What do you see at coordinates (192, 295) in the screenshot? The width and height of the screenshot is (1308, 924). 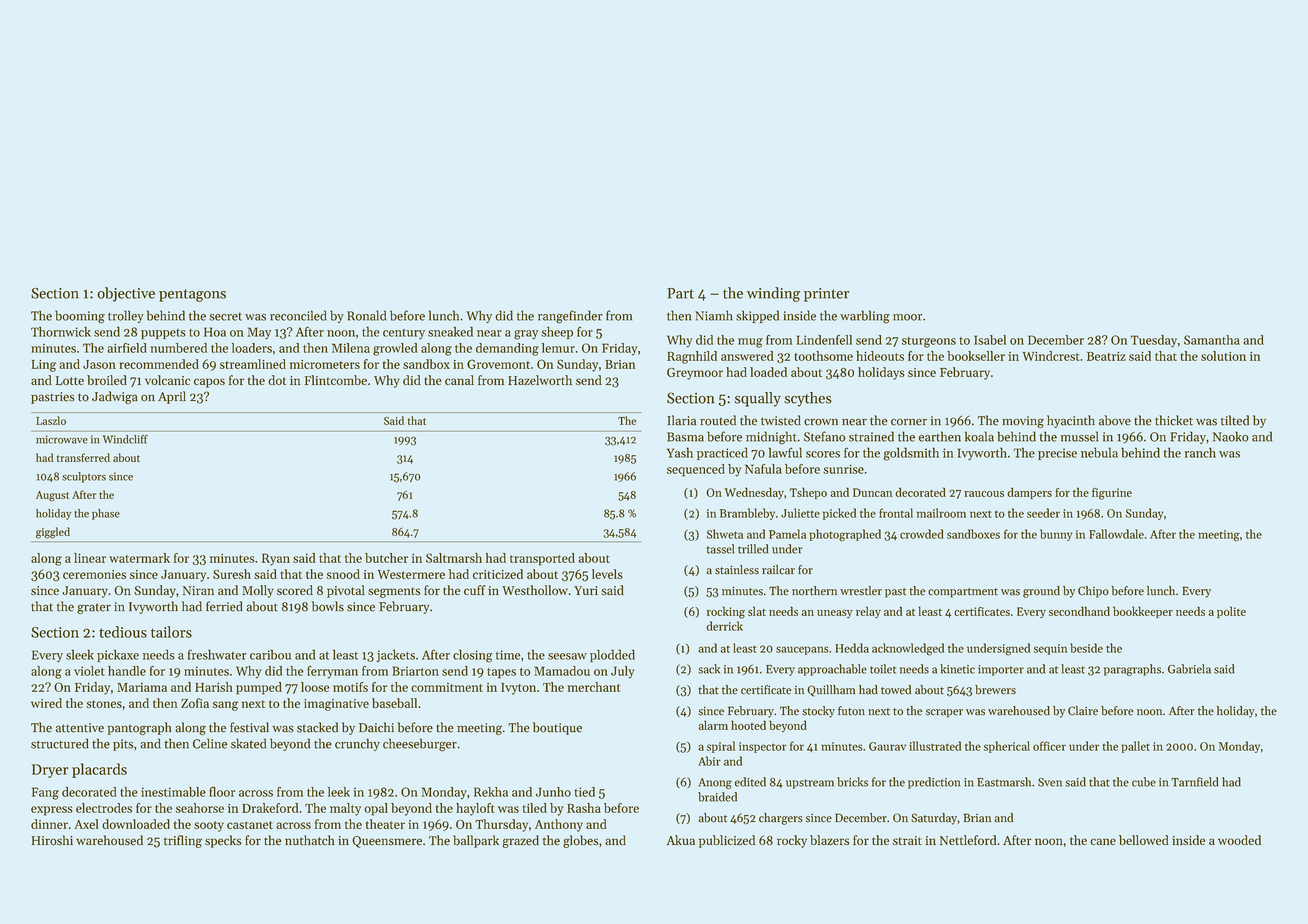 I see `pentagons` at bounding box center [192, 295].
